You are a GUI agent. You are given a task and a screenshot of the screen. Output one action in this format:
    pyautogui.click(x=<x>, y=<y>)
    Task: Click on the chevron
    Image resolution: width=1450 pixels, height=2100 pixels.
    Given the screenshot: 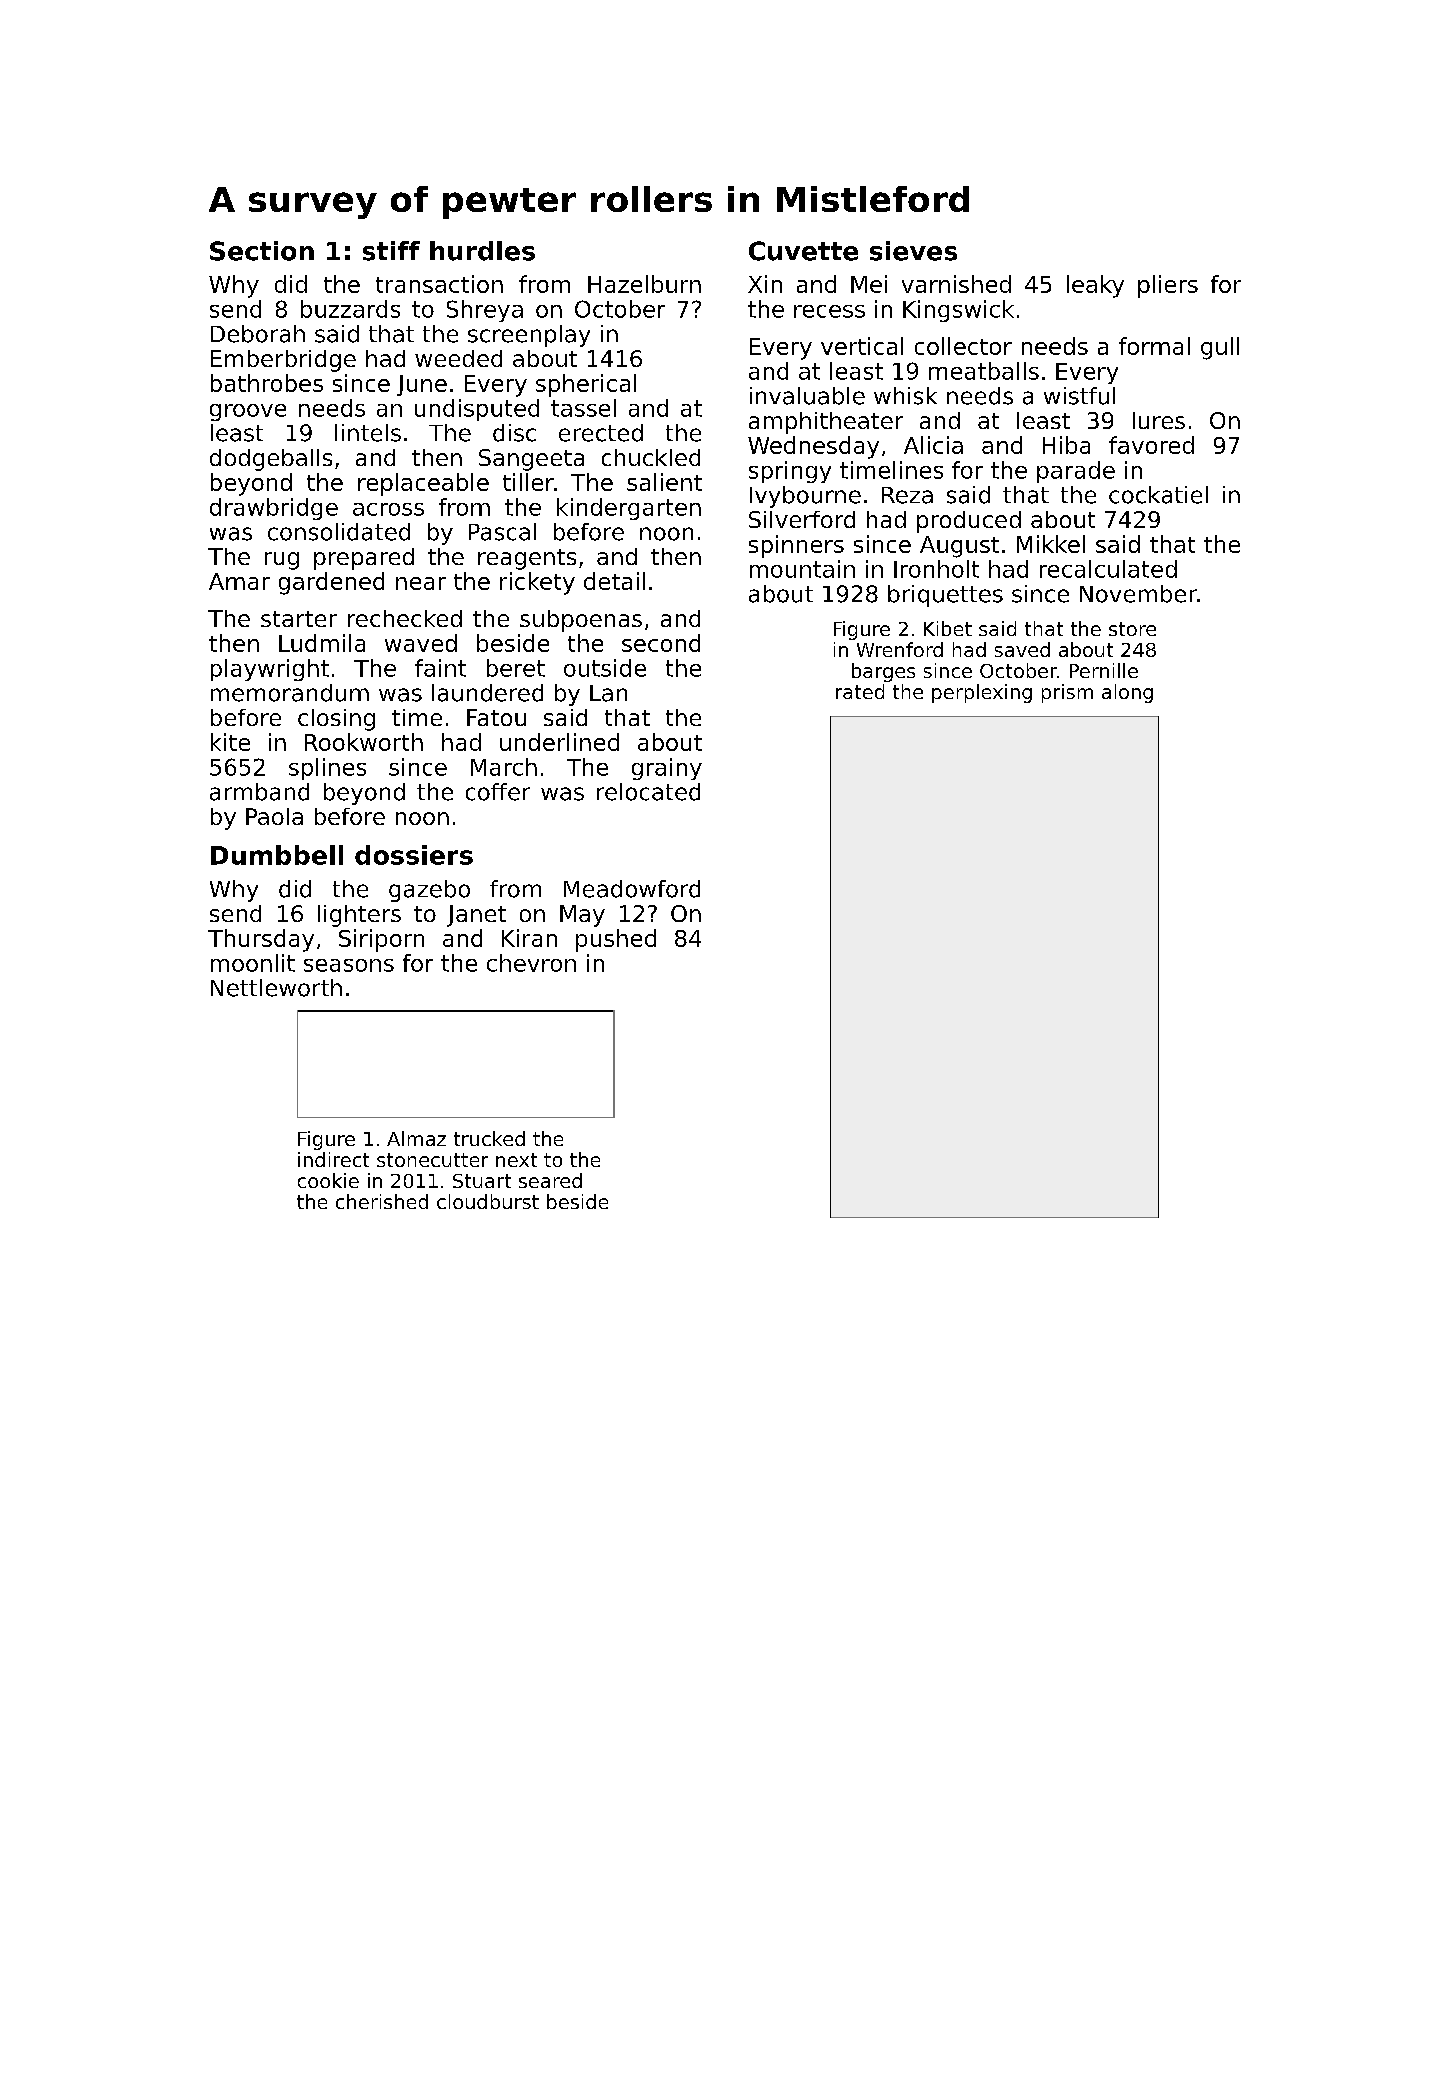 What is the action you would take?
    pyautogui.click(x=531, y=963)
